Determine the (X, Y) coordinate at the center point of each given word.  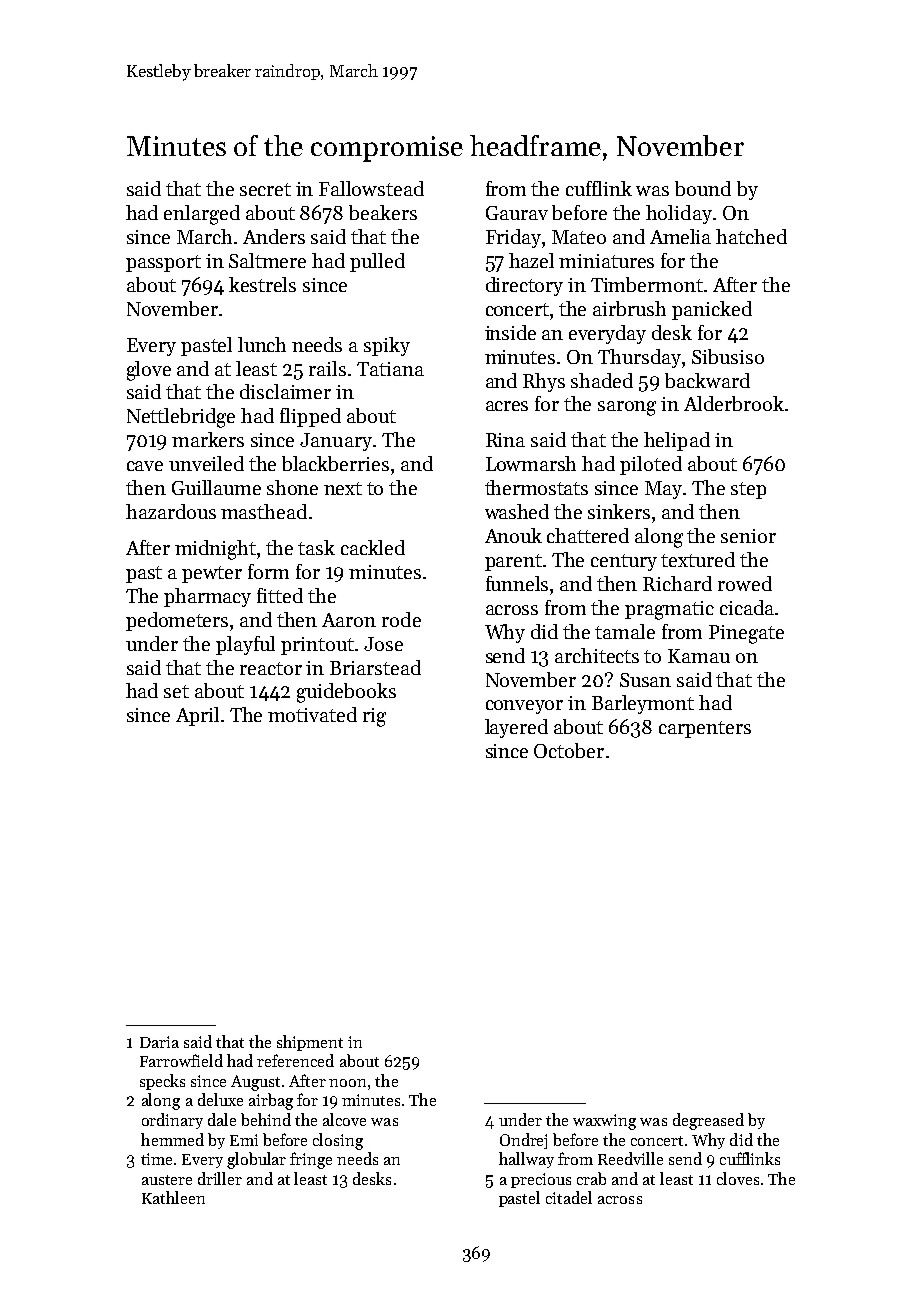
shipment (310, 1043)
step (748, 490)
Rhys (544, 382)
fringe (311, 1160)
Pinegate (746, 634)
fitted (280, 595)
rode (401, 619)
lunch (262, 344)
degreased (708, 1121)
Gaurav (517, 213)
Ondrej (523, 1141)
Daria (159, 1042)
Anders (274, 236)
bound (703, 188)
